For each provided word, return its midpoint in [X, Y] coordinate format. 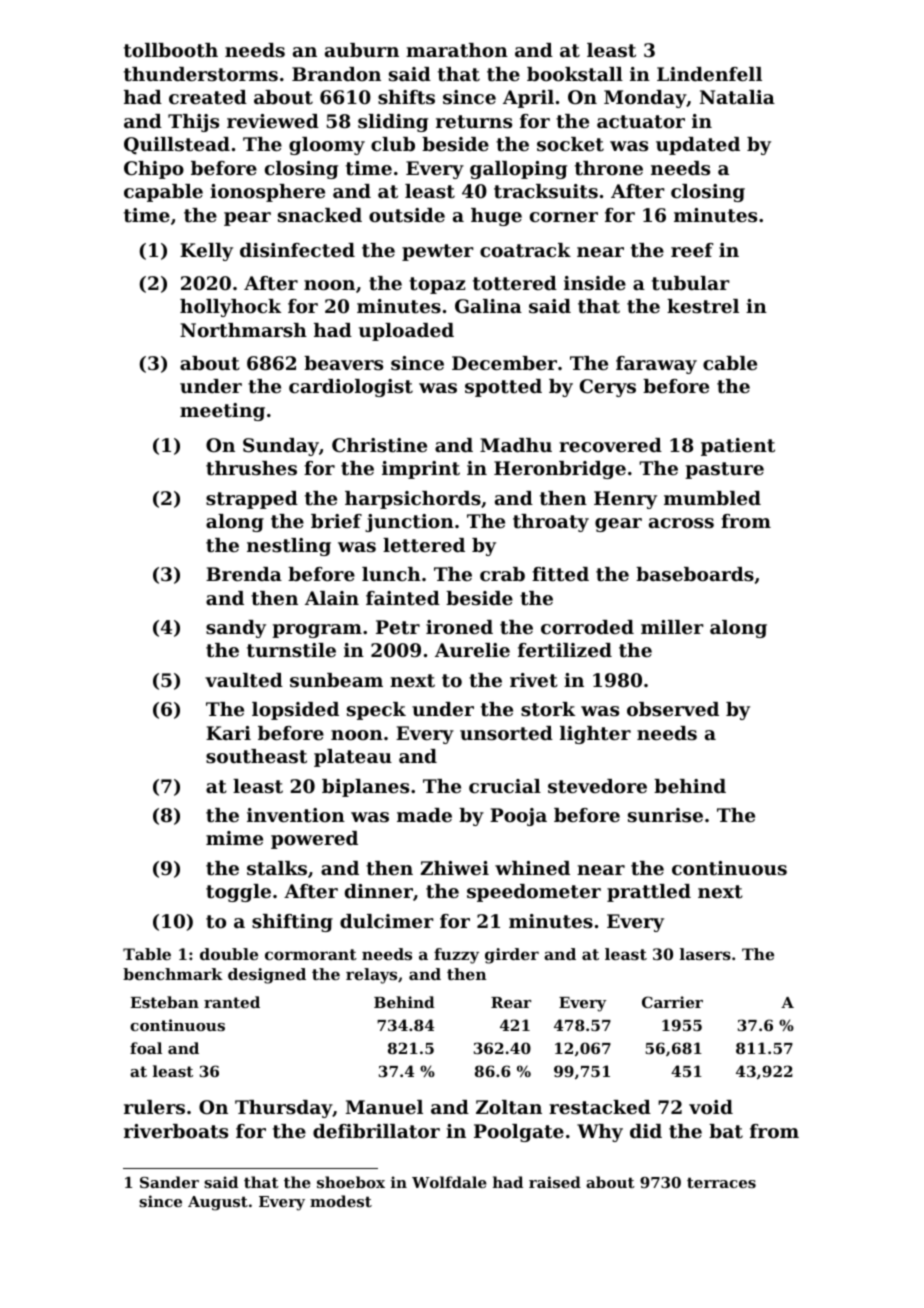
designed [267, 976]
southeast [256, 756]
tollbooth [171, 50]
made [424, 815]
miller [672, 627]
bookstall [575, 74]
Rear [511, 1002]
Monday [645, 99]
